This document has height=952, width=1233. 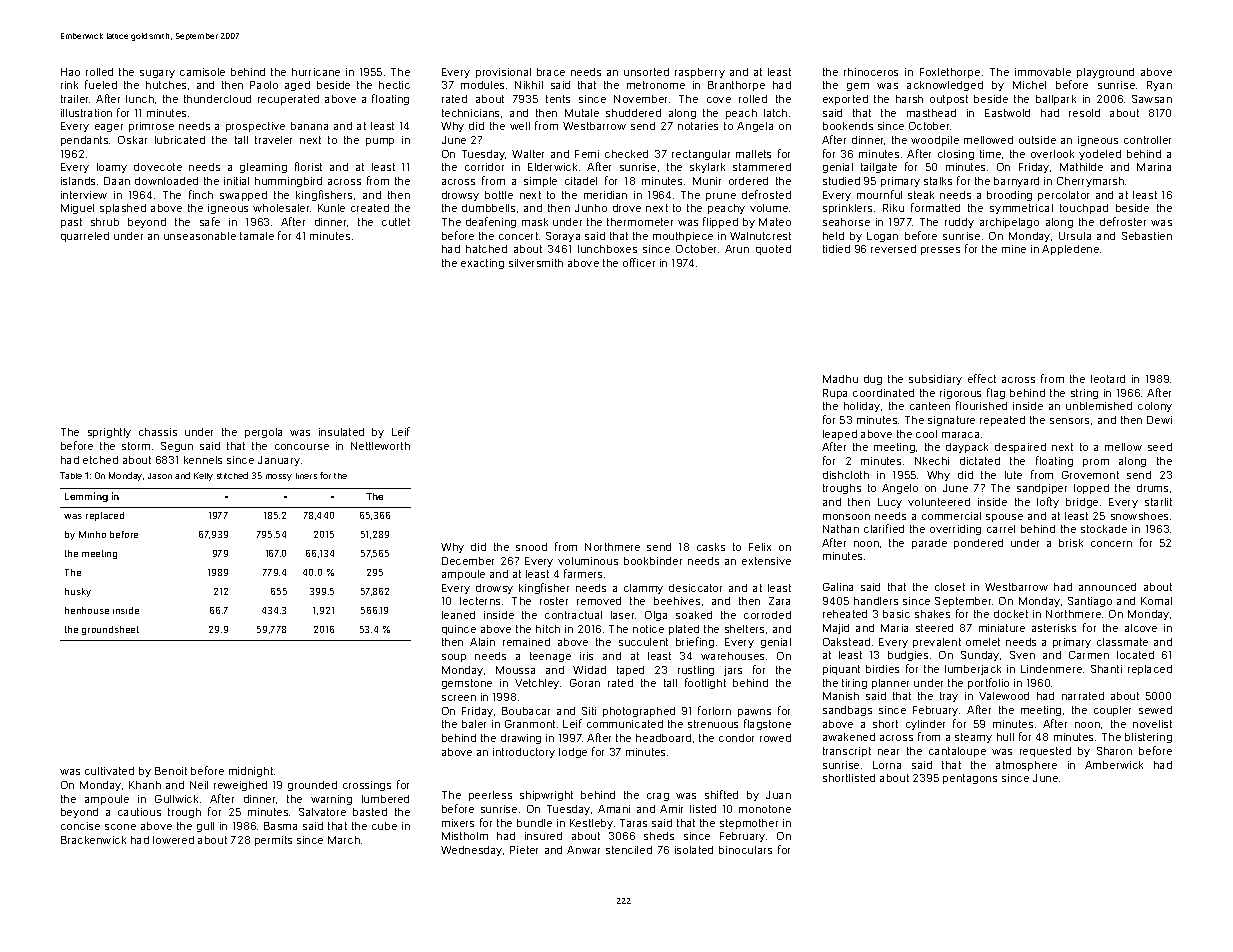 I want to click on Daan, so click(x=117, y=181).
